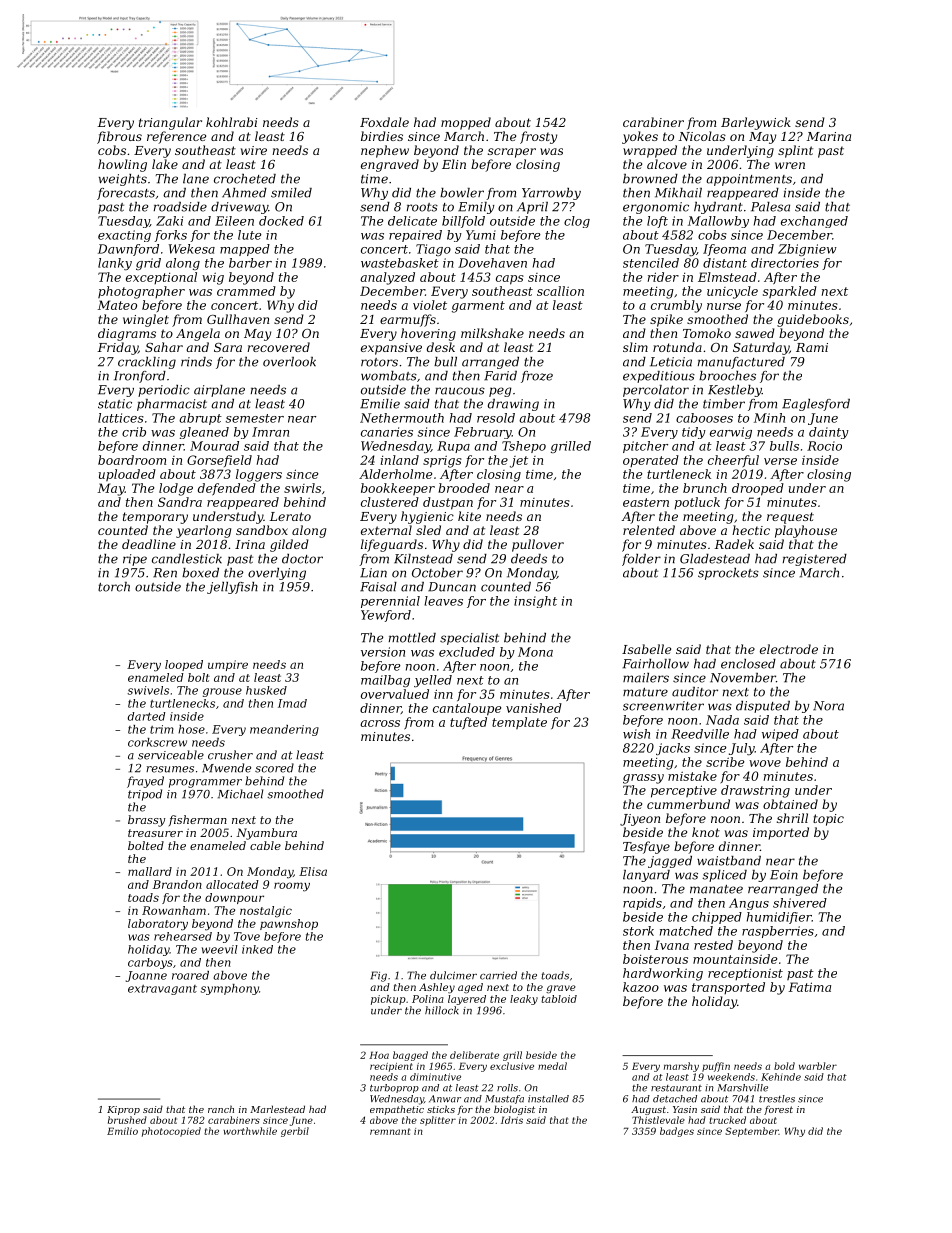 The width and height of the screenshot is (952, 1233). Describe the element at coordinates (250, 263) in the screenshot. I see `barber` at that location.
